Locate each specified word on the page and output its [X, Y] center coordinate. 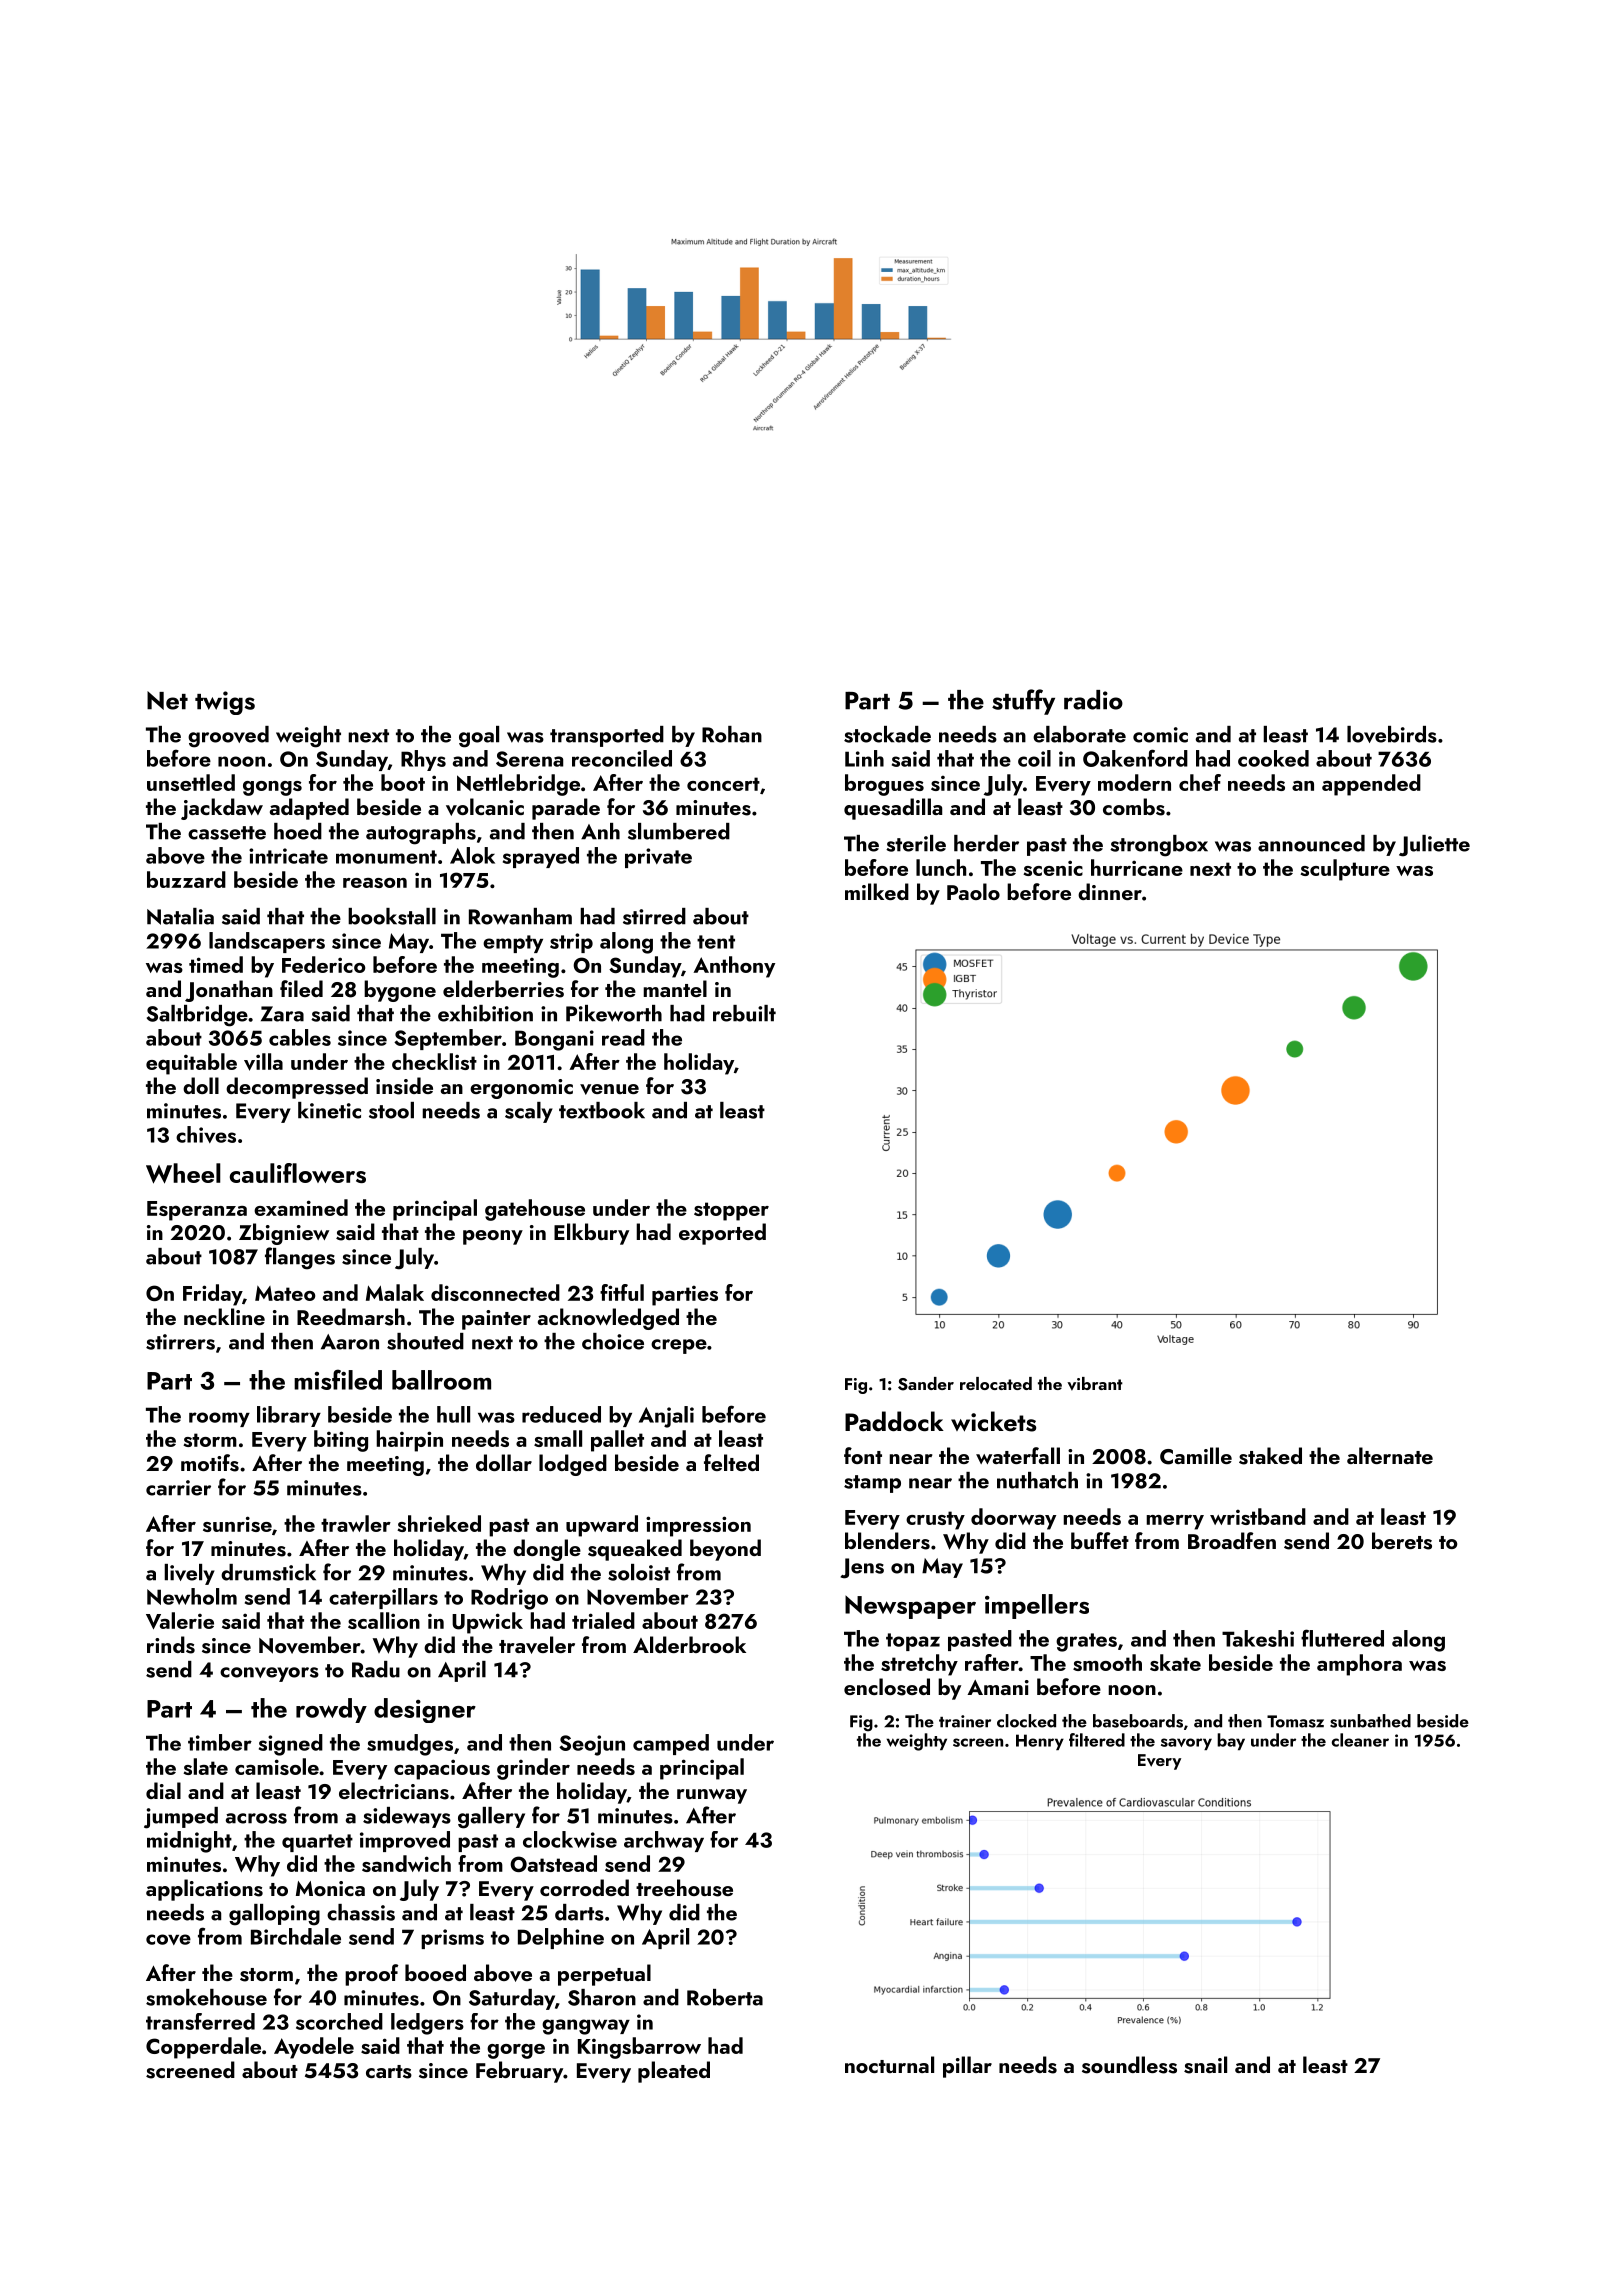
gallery [491, 1818]
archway [664, 1841]
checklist [434, 1061]
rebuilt [744, 1013]
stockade [887, 734]
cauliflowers [298, 1173]
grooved [228, 737]
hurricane [1137, 867]
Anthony [734, 967]
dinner [1110, 891]
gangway [586, 2027]
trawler [356, 1523]
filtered [1097, 1740]
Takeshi [1258, 1638]
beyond [725, 1550]
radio [1093, 700]
